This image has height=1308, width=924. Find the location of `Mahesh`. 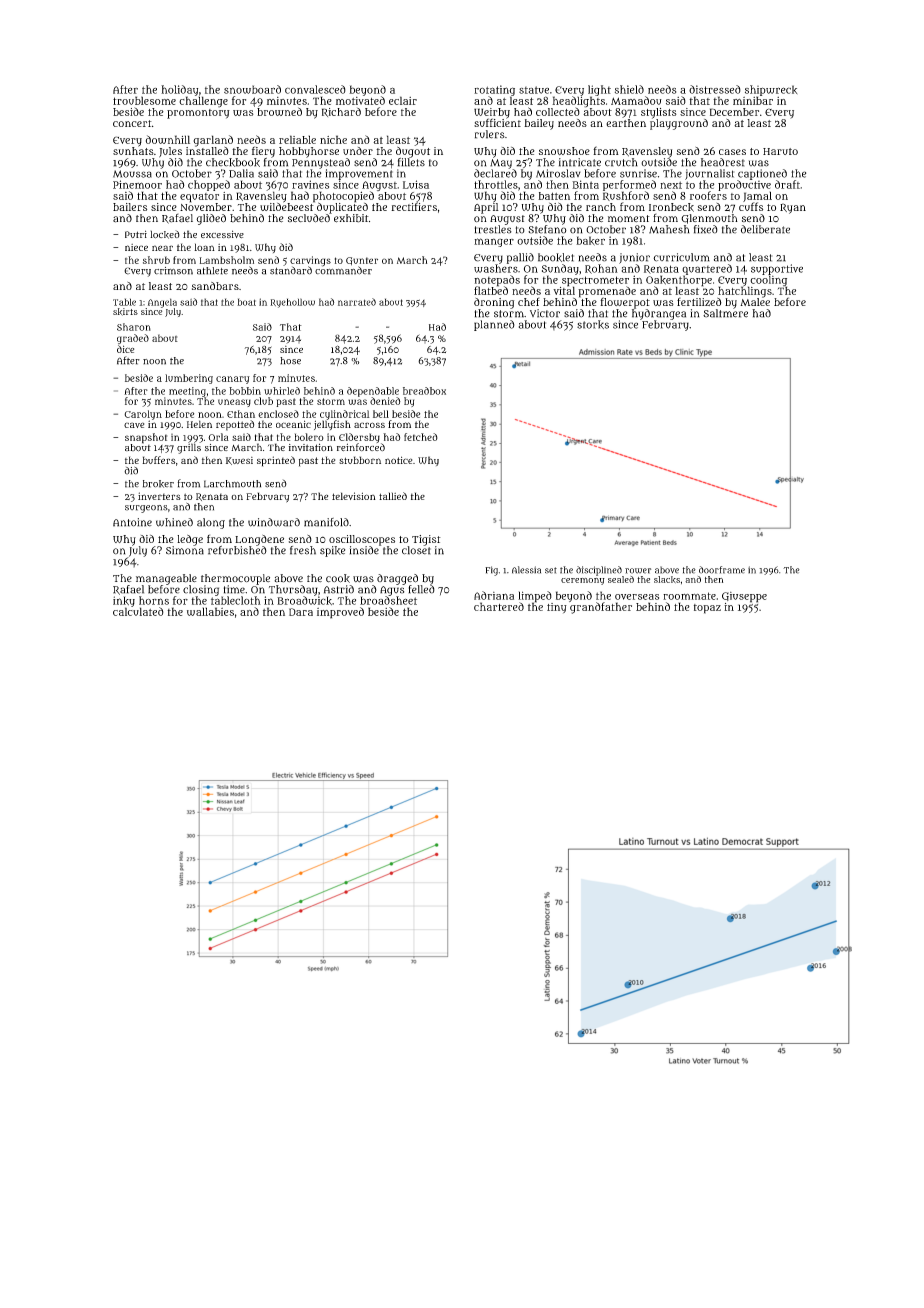

Mahesh is located at coordinates (669, 229).
